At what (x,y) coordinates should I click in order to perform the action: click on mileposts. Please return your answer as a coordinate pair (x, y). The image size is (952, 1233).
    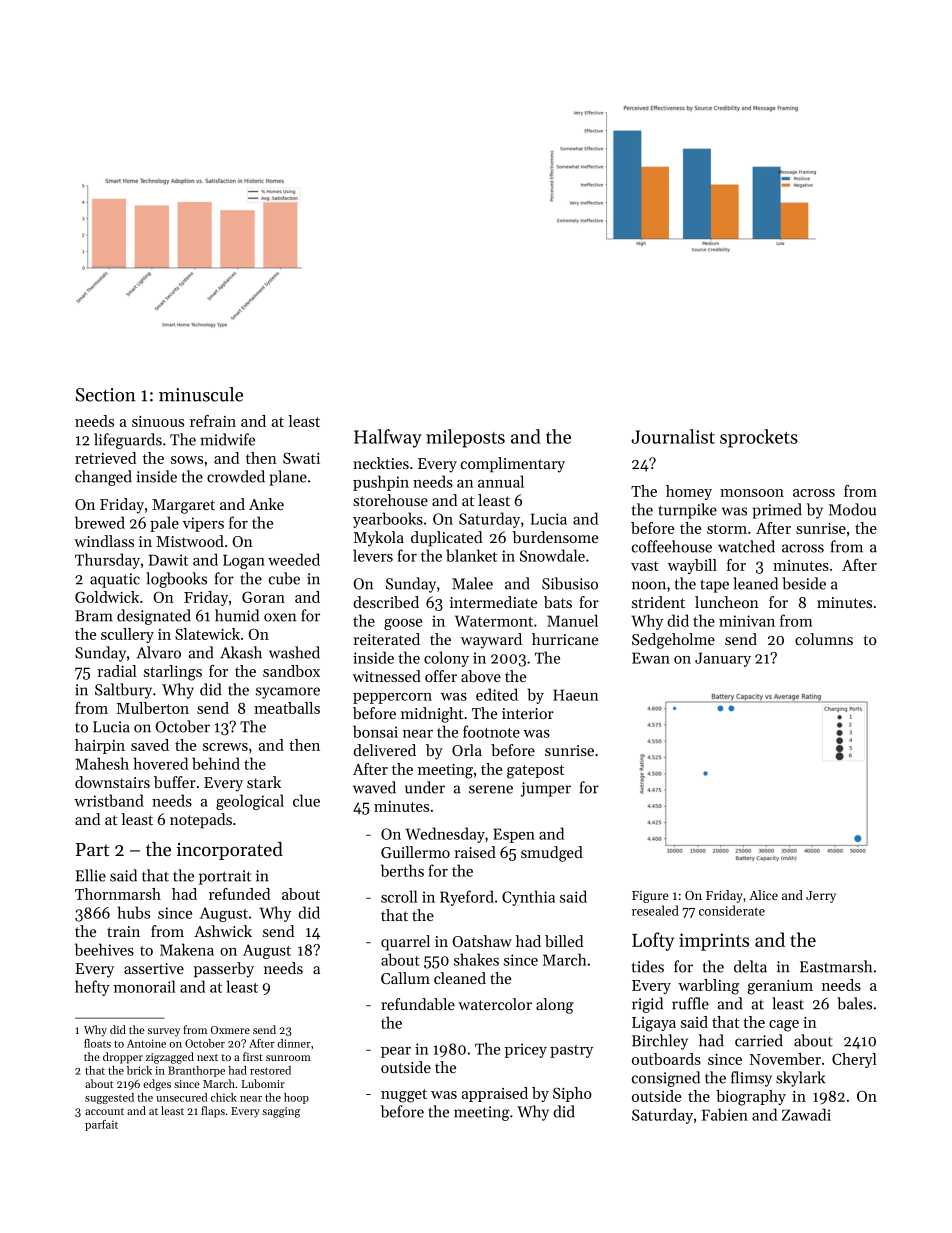
    Looking at the image, I should click on (465, 438).
